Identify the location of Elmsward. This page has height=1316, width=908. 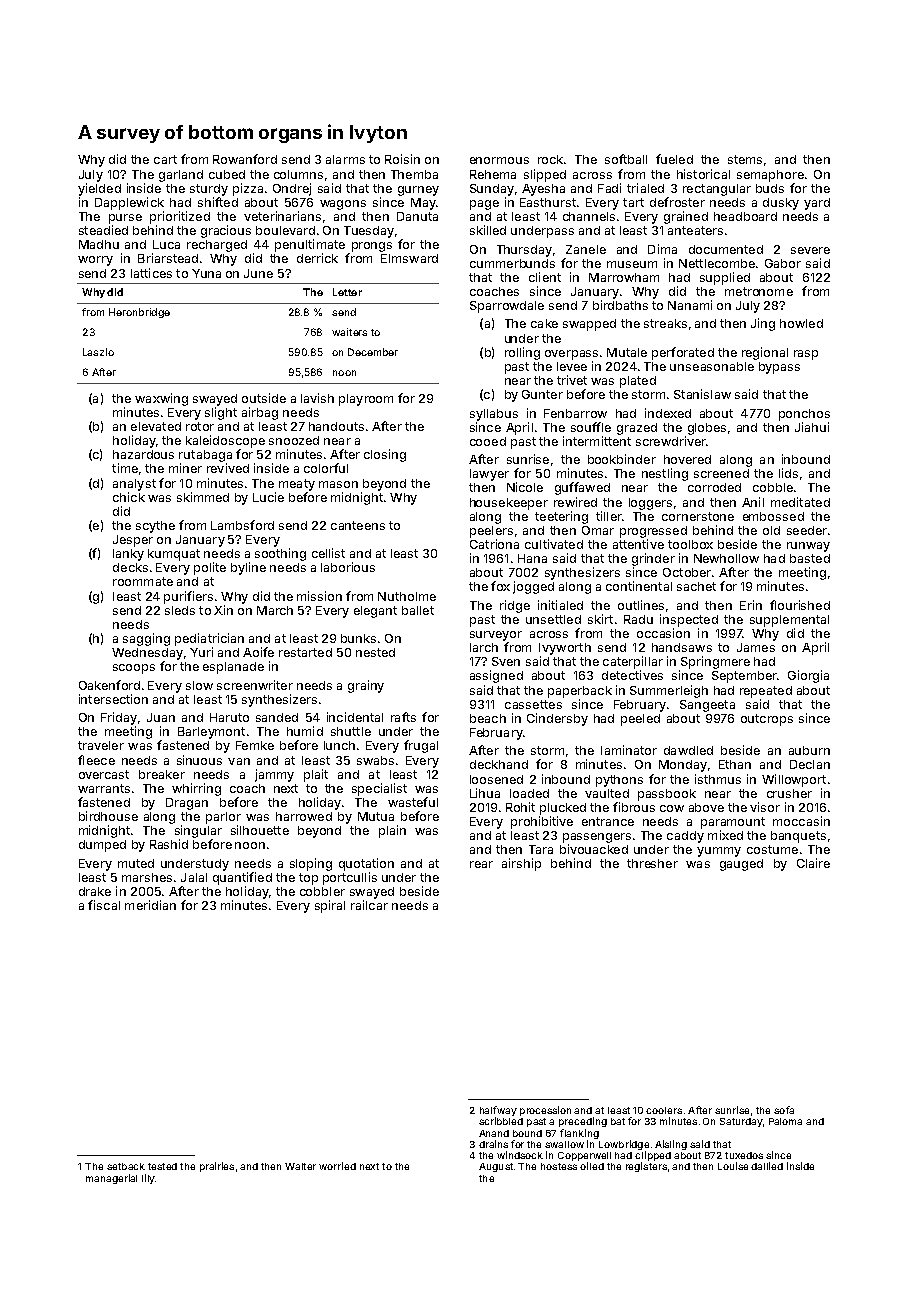
(409, 258).
